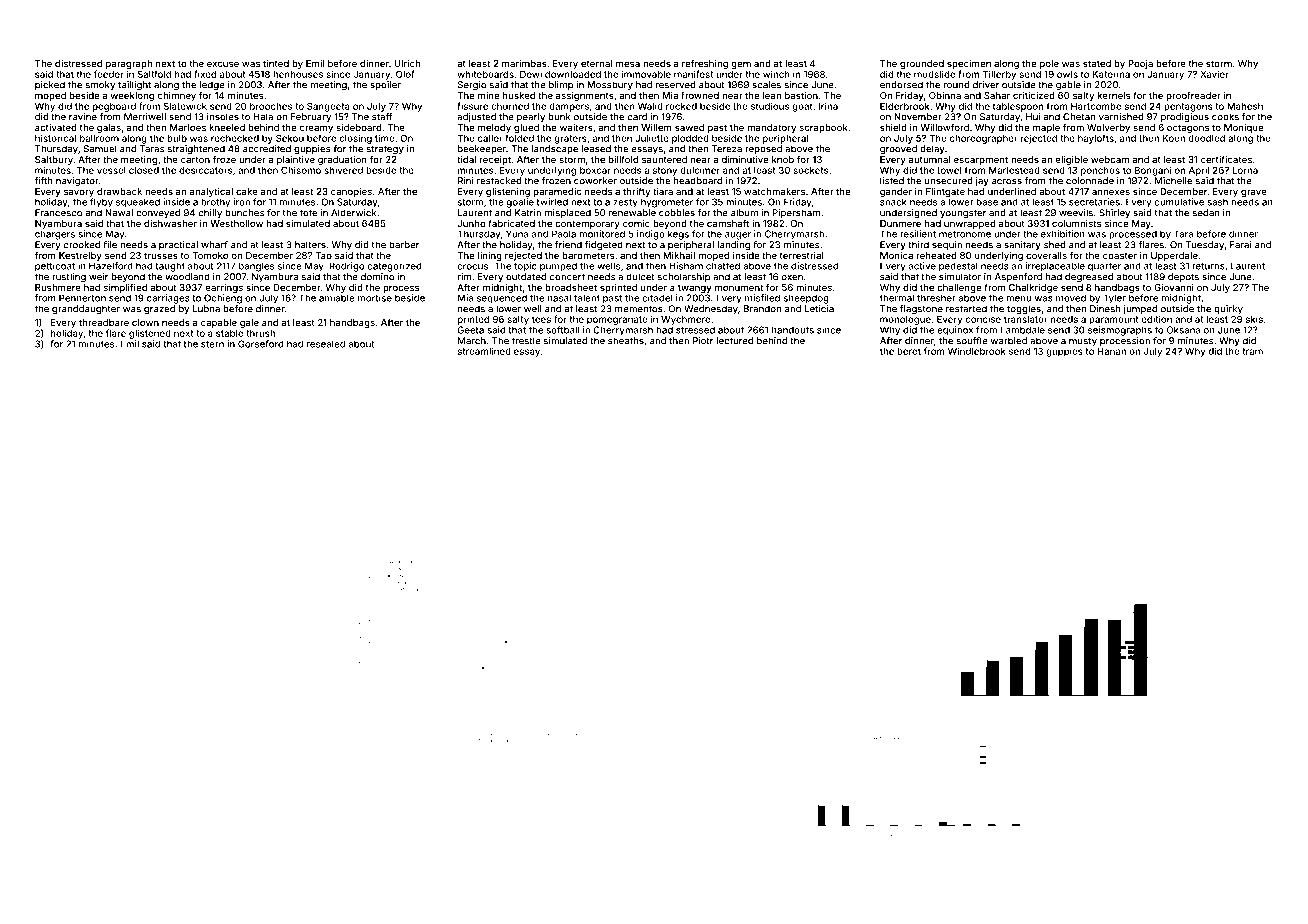 This page has height=924, width=1308. I want to click on Gorseford, so click(261, 344).
